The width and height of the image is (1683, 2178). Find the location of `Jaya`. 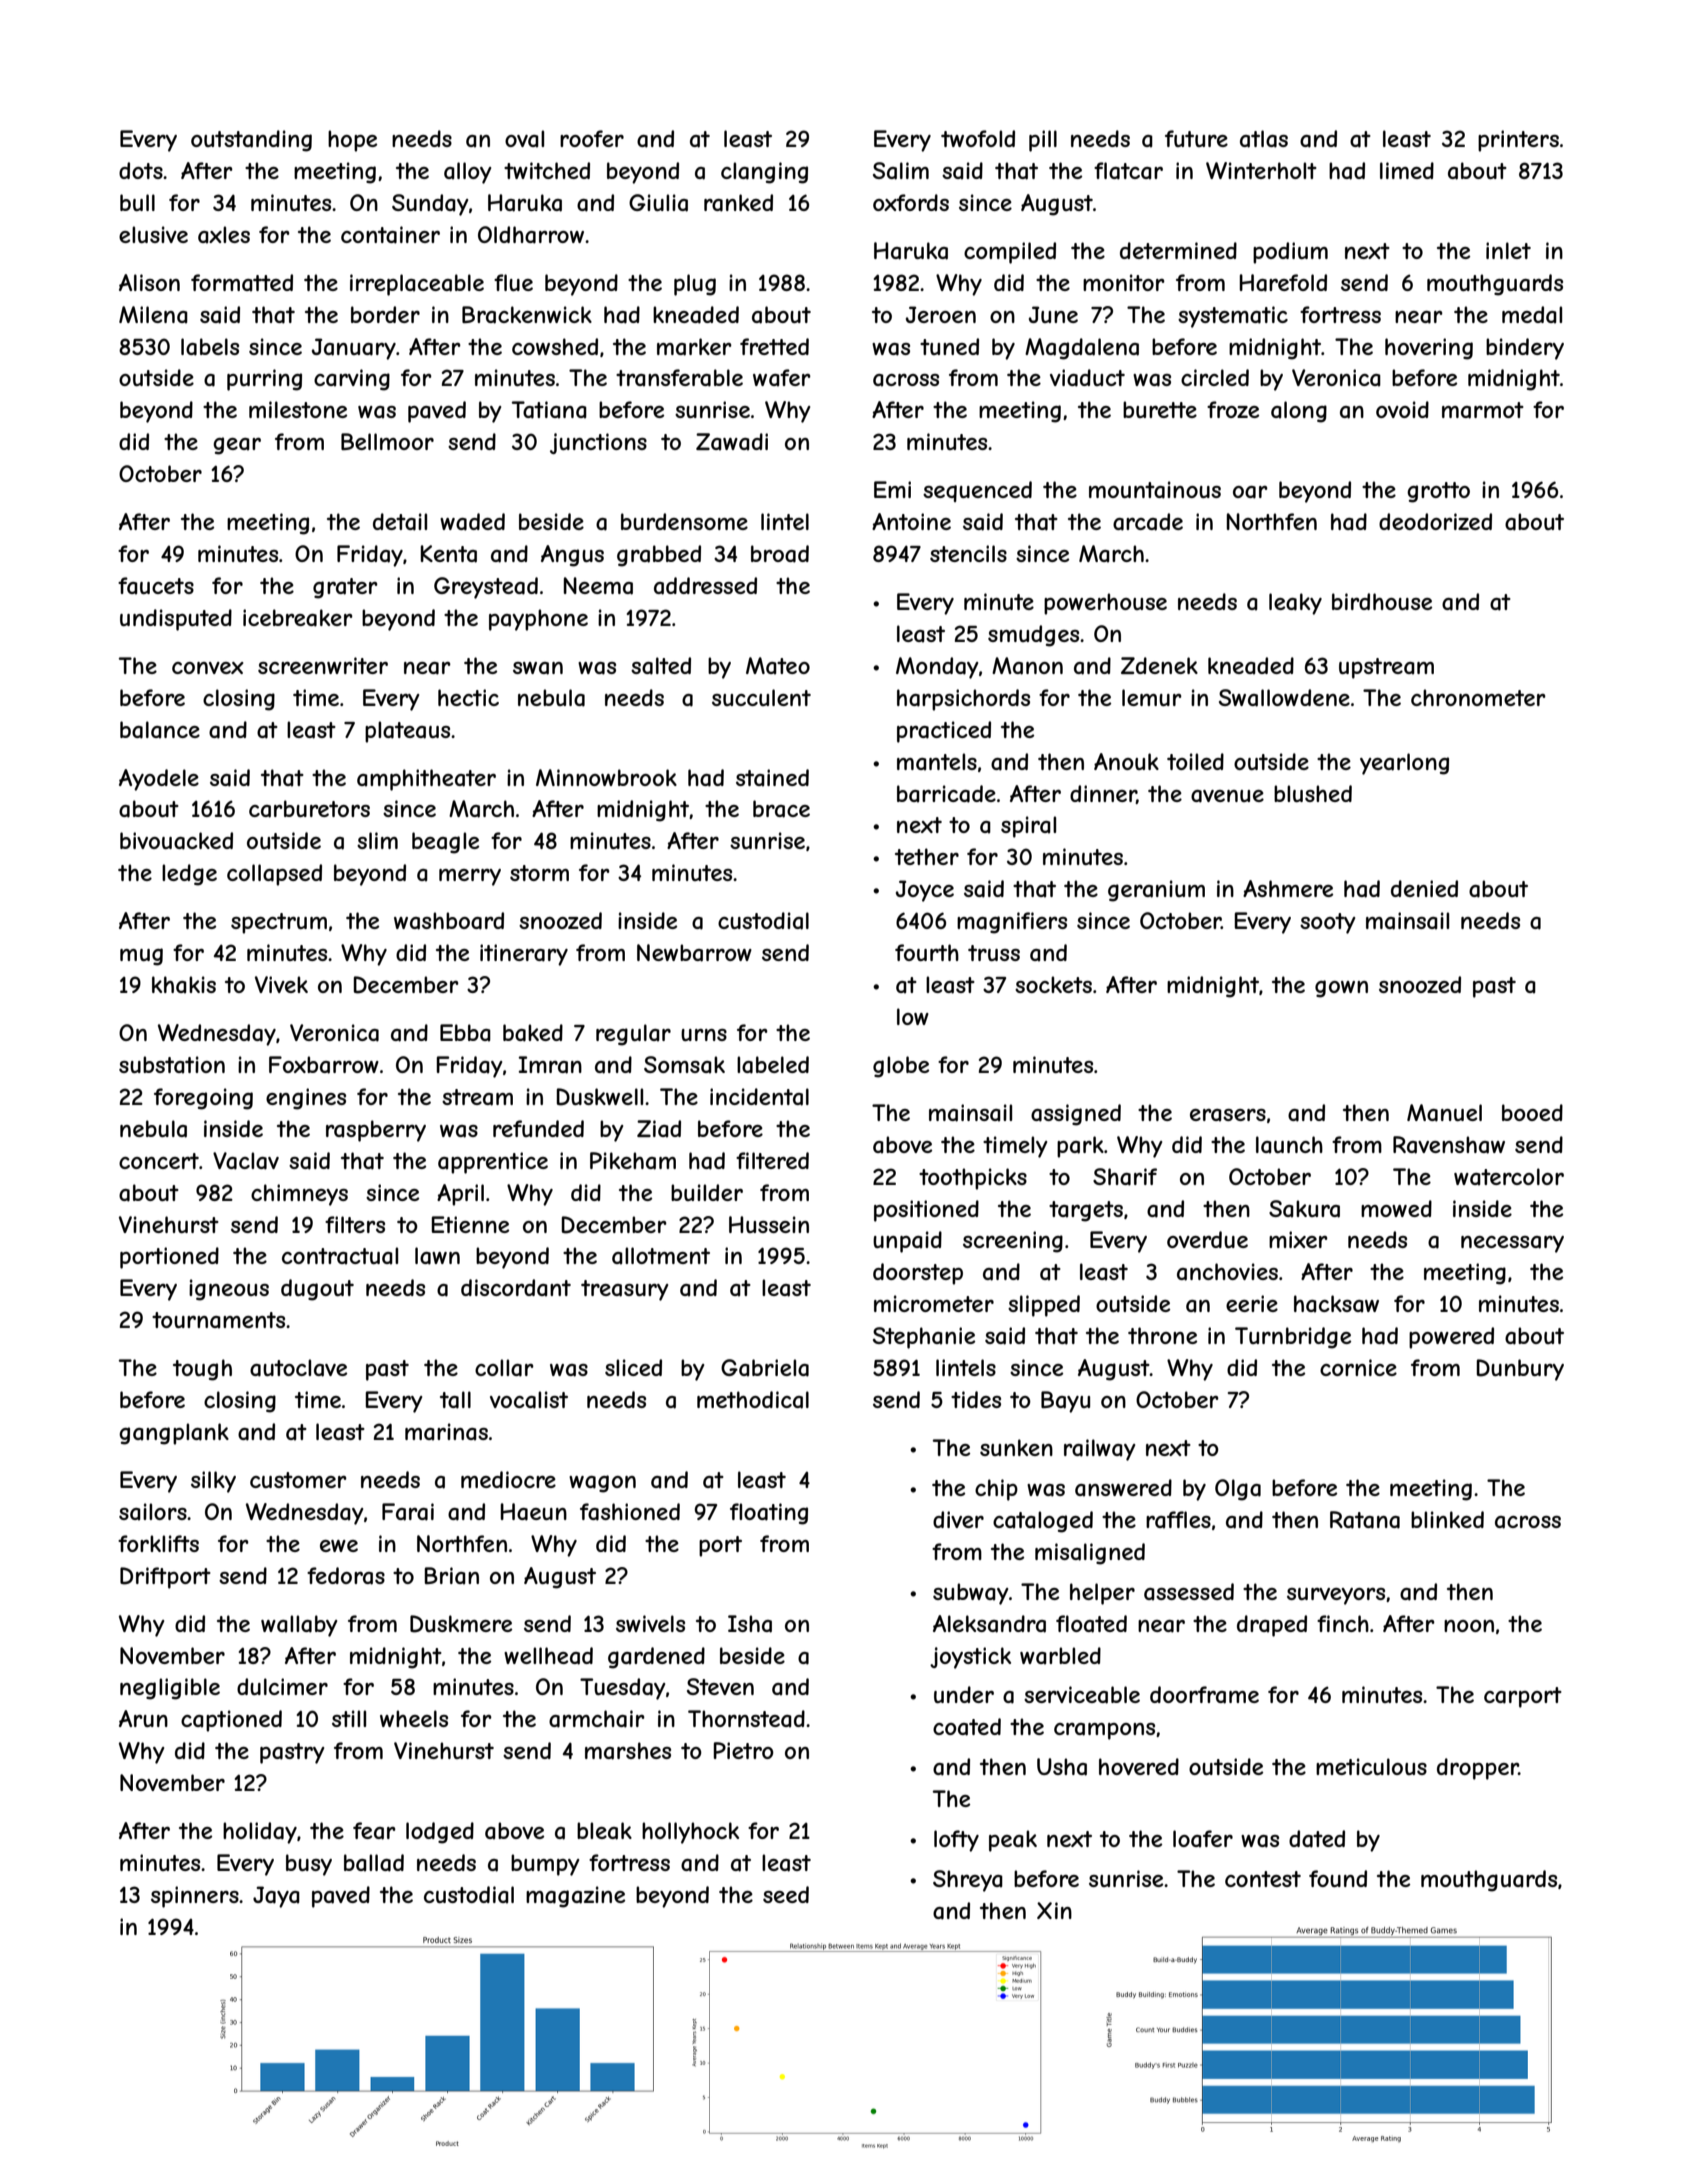

Jaya is located at coordinates (276, 1897).
